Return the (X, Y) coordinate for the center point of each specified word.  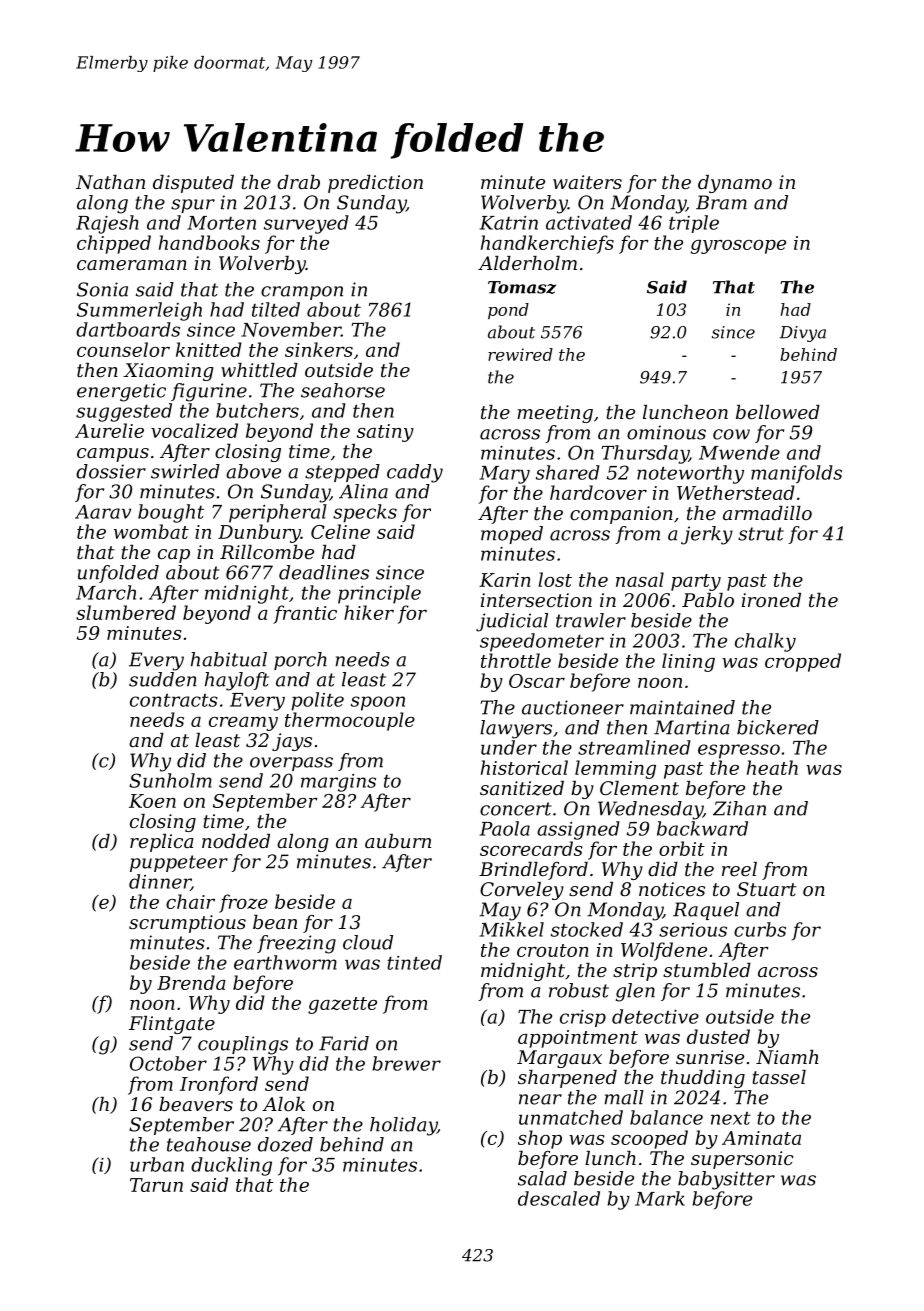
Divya (803, 334)
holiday (403, 1126)
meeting (555, 414)
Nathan (110, 182)
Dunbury (259, 533)
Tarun (156, 1185)
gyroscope (738, 247)
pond (508, 311)
